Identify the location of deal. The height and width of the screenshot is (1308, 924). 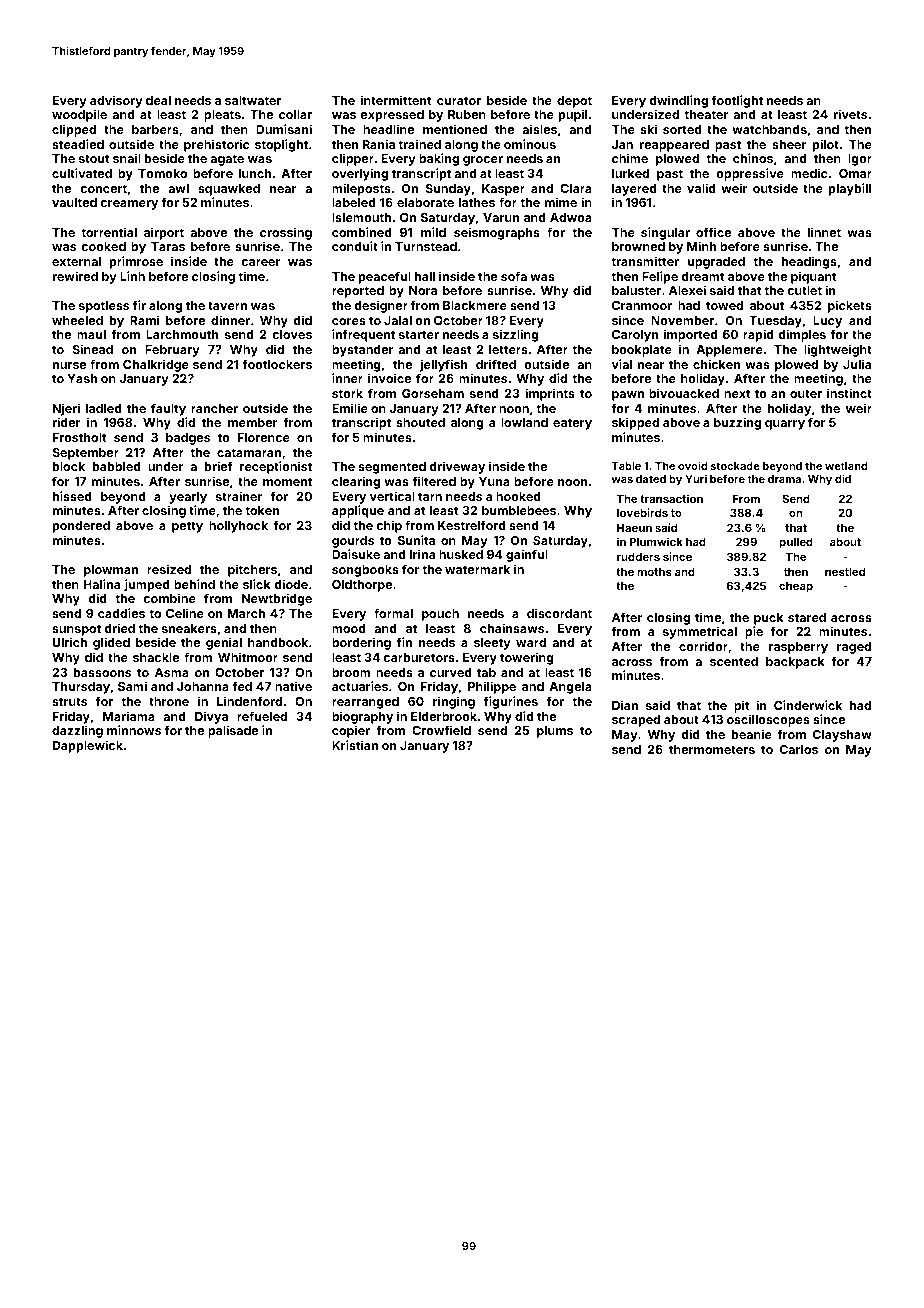
(158, 100).
